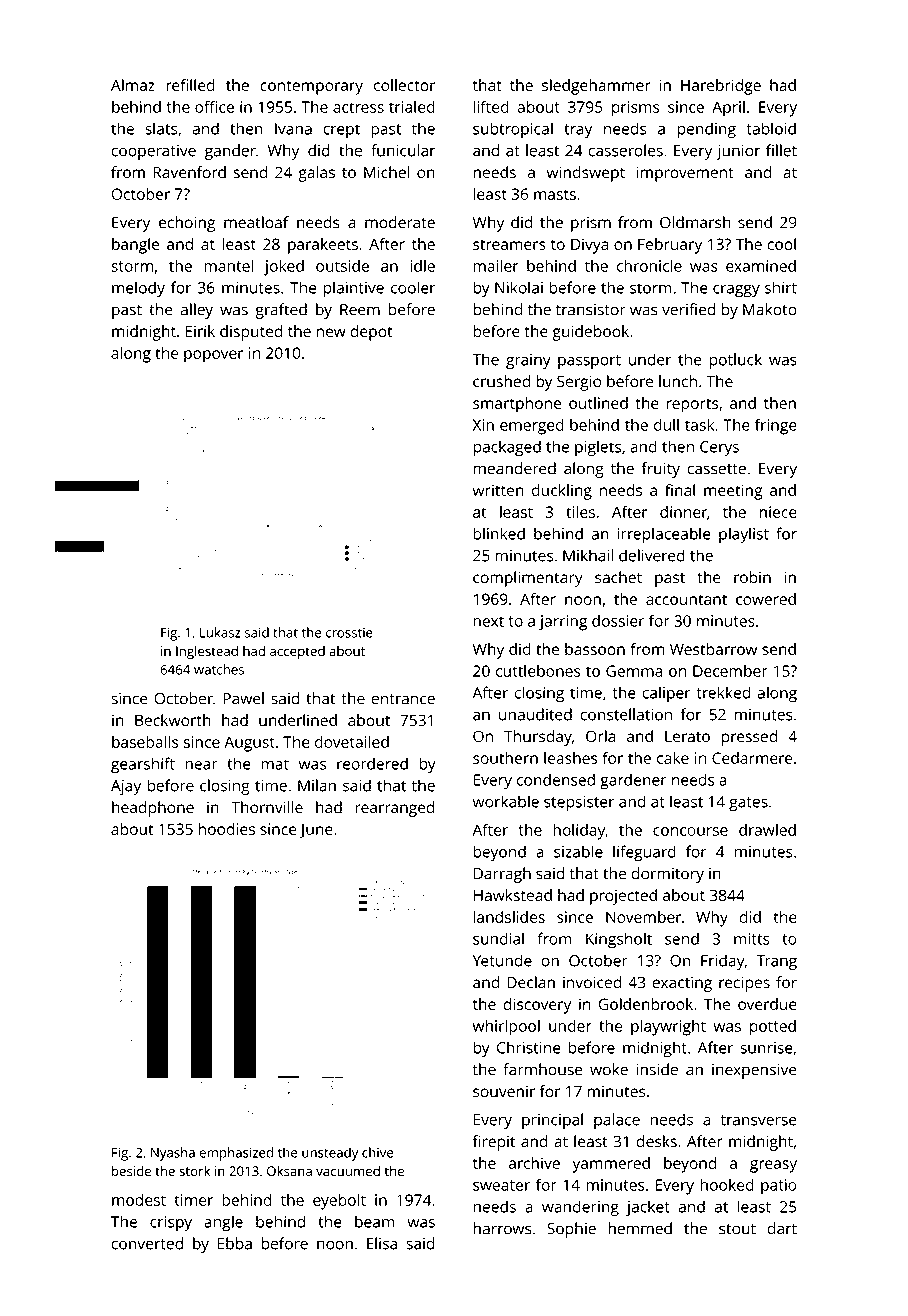 The image size is (908, 1316). Describe the element at coordinates (695, 222) in the screenshot. I see `Oldmarsh` at that location.
